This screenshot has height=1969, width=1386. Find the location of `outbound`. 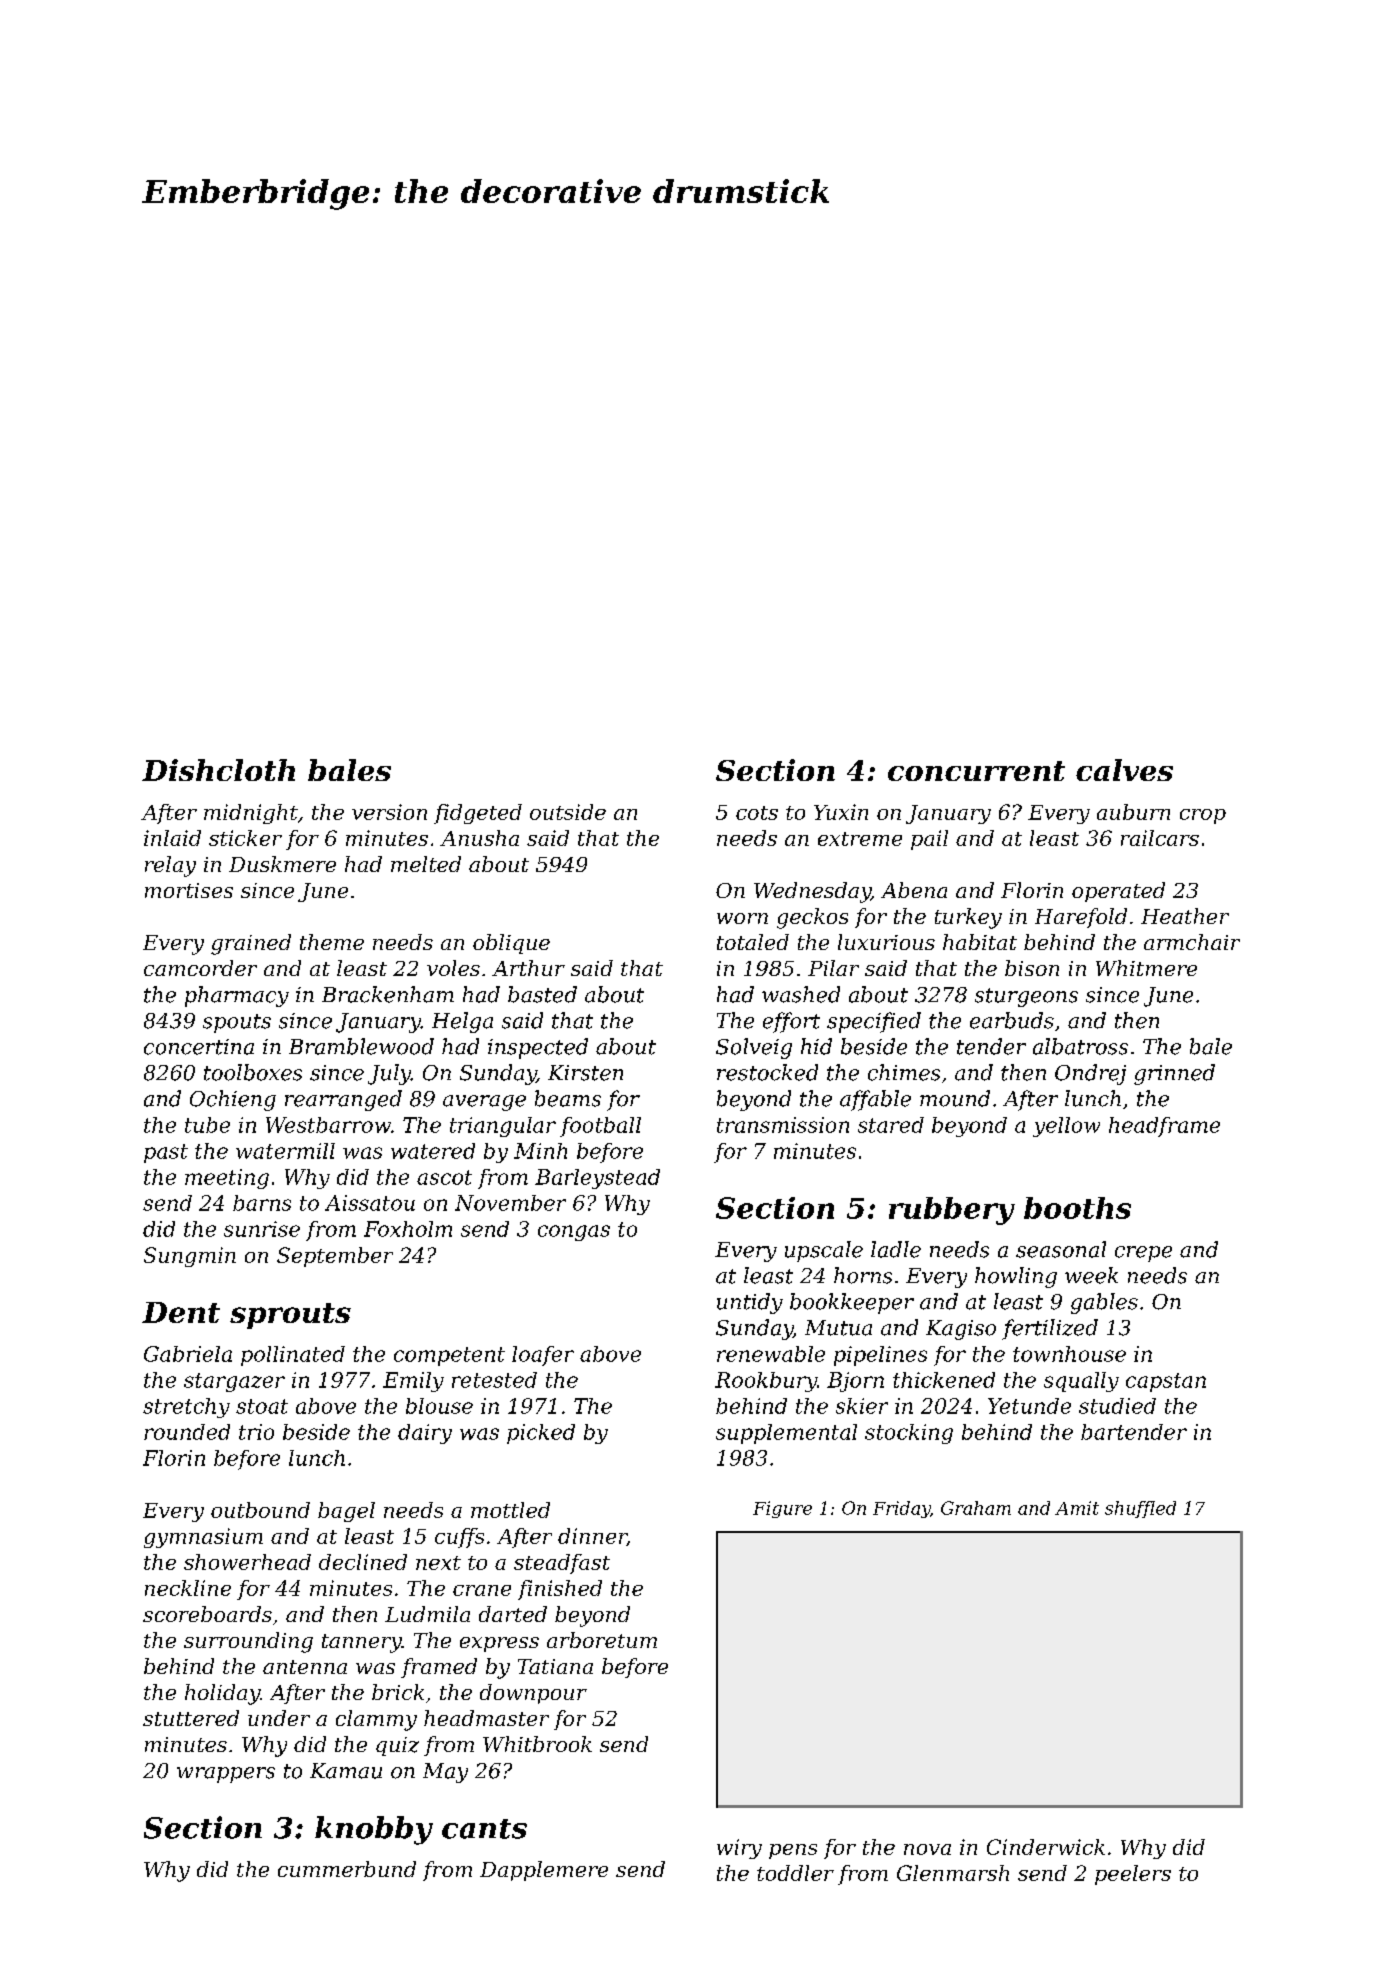

outbound is located at coordinates (260, 1510).
